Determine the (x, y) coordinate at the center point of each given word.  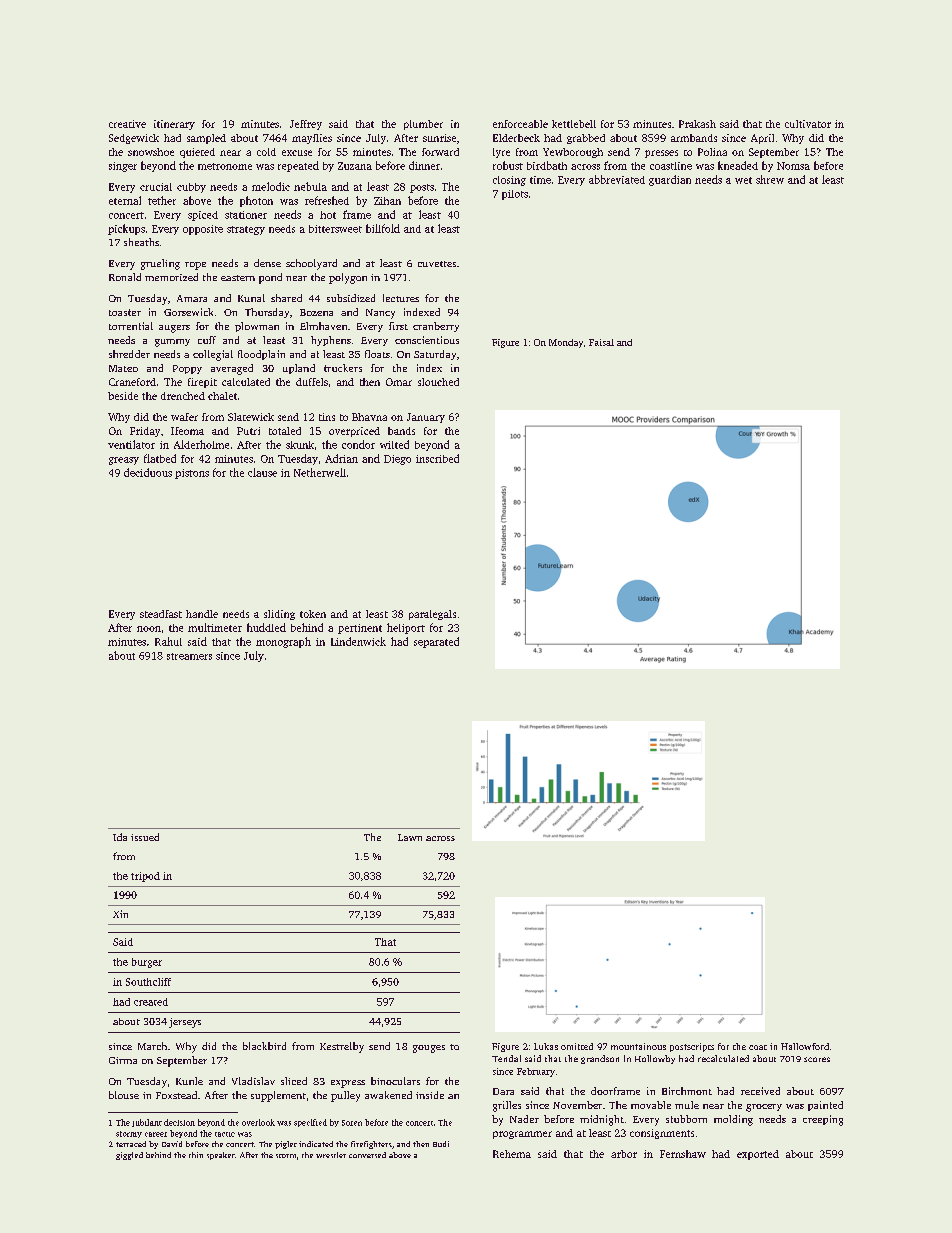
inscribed (437, 458)
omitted (577, 1046)
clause (262, 472)
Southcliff (148, 982)
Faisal (601, 342)
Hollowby (655, 1059)
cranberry (436, 327)
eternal (125, 200)
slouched (438, 382)
